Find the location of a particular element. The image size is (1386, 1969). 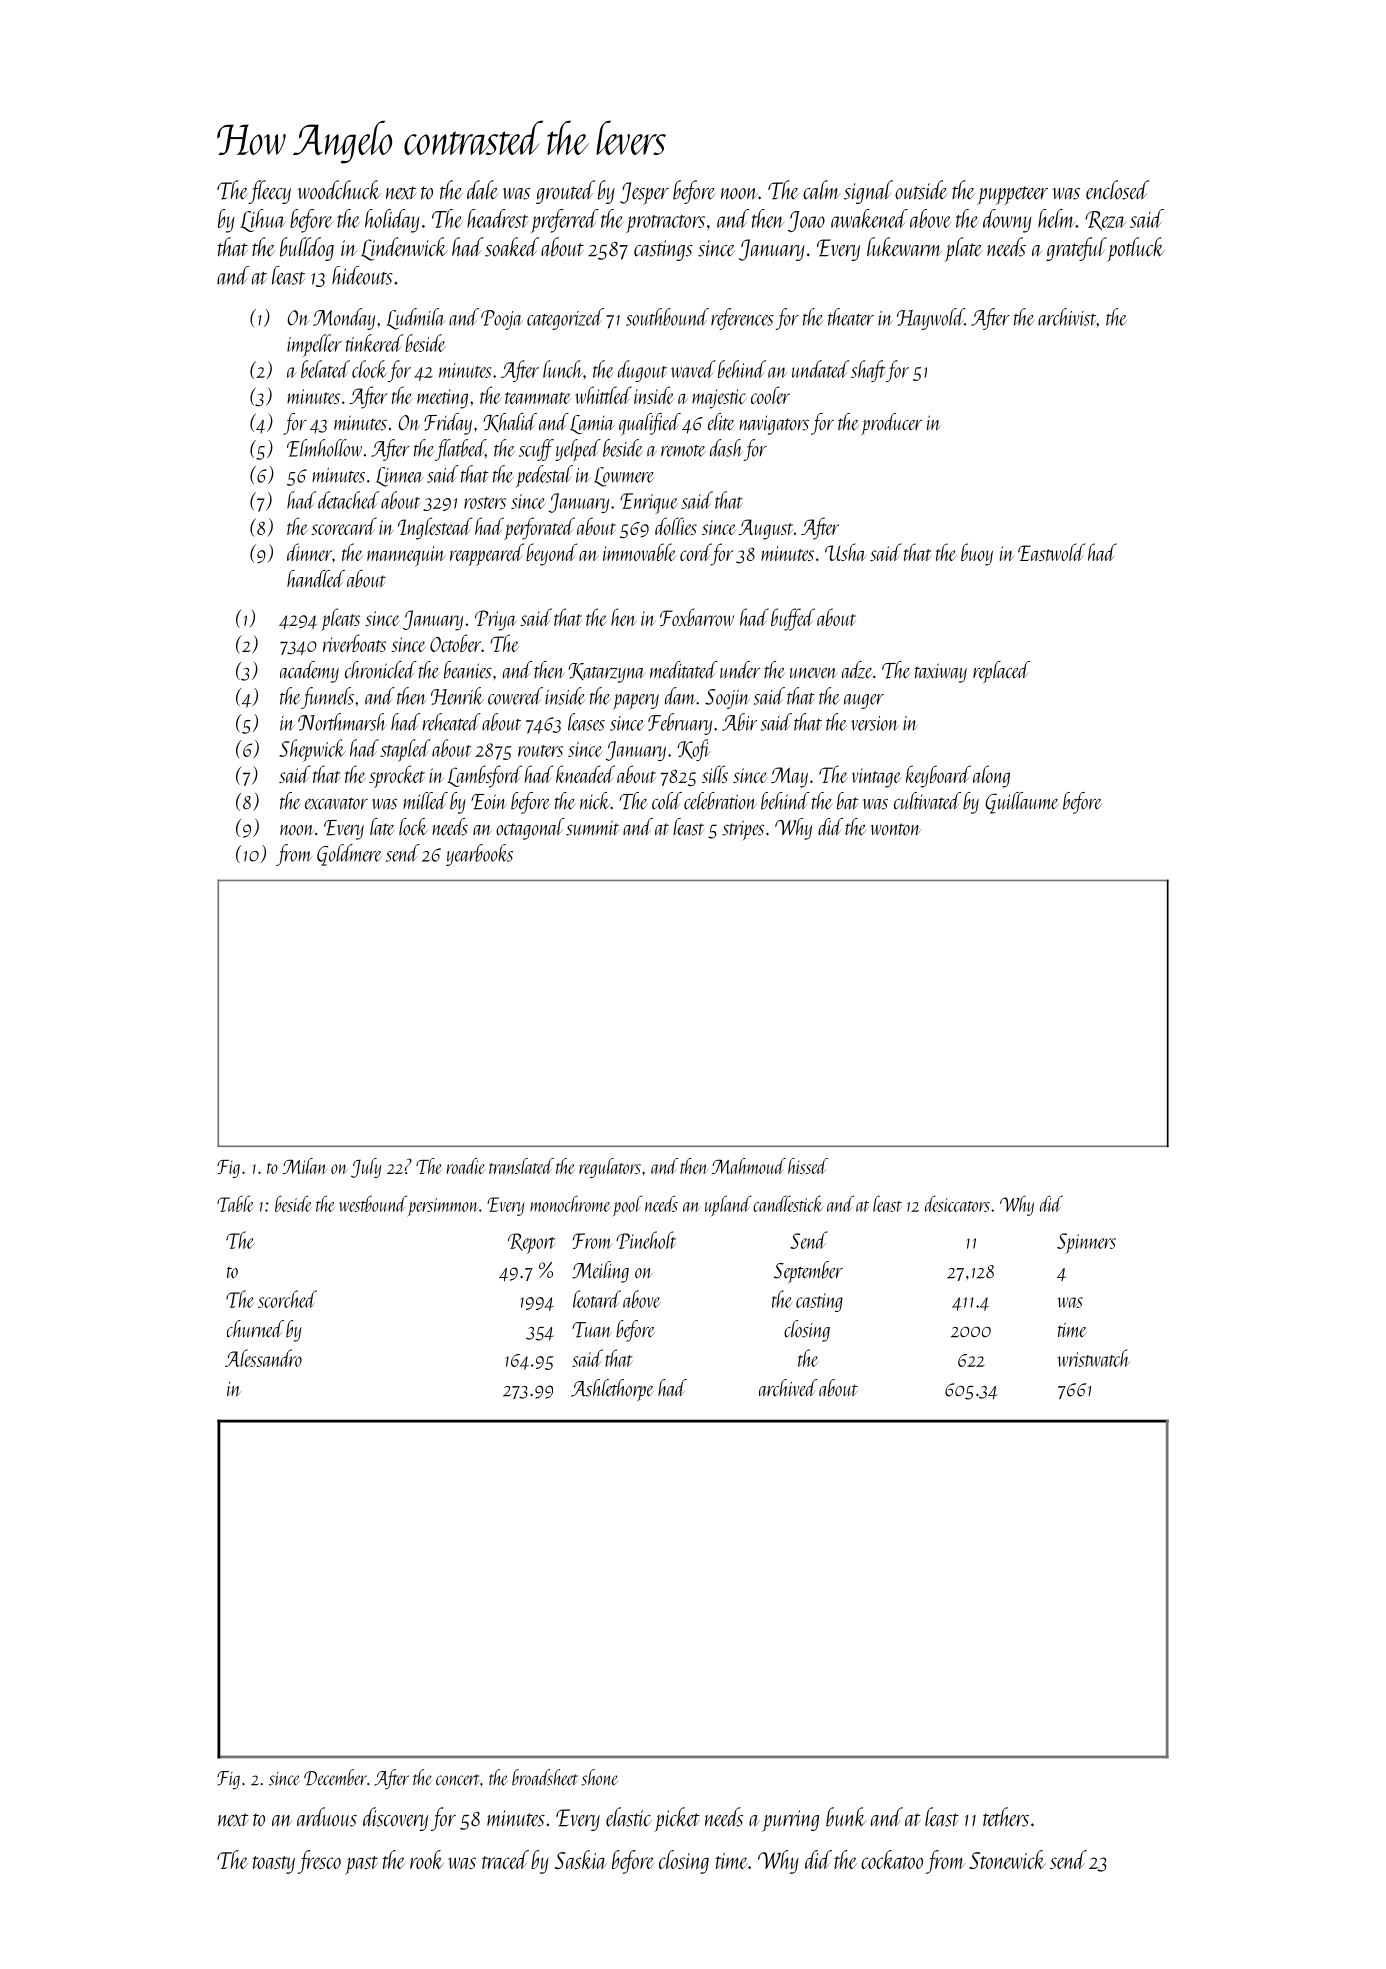

Ashlethorpe is located at coordinates (612, 1390).
